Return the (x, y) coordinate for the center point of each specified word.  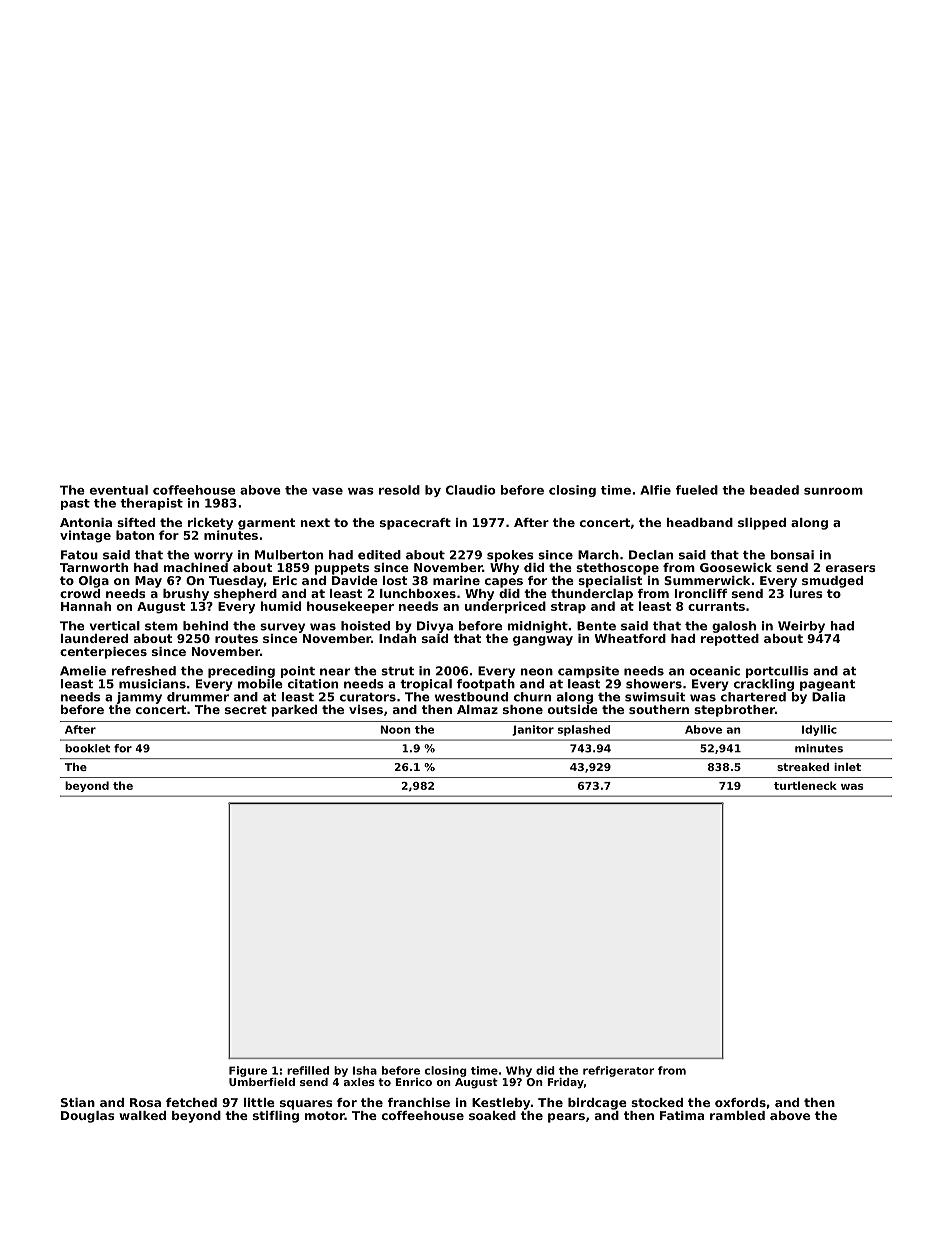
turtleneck (805, 785)
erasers (851, 568)
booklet (87, 748)
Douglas (88, 1117)
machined (195, 567)
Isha (365, 1070)
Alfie (655, 490)
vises (366, 709)
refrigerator (618, 1071)
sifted (136, 522)
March (598, 555)
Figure (248, 1071)
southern (659, 709)
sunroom (833, 491)
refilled (308, 1070)
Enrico (413, 1082)
